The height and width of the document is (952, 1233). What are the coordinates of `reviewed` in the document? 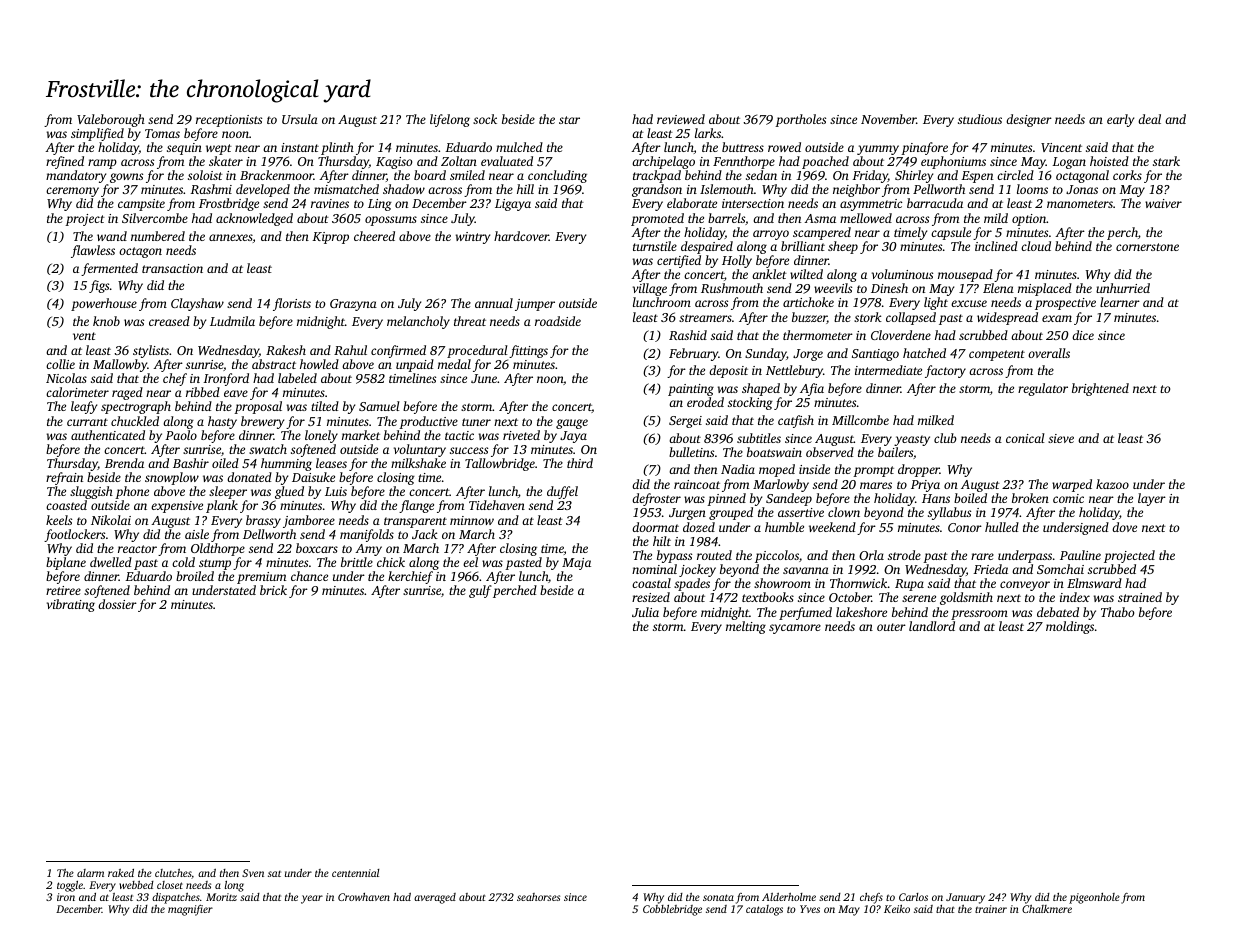 It's located at (681, 119).
